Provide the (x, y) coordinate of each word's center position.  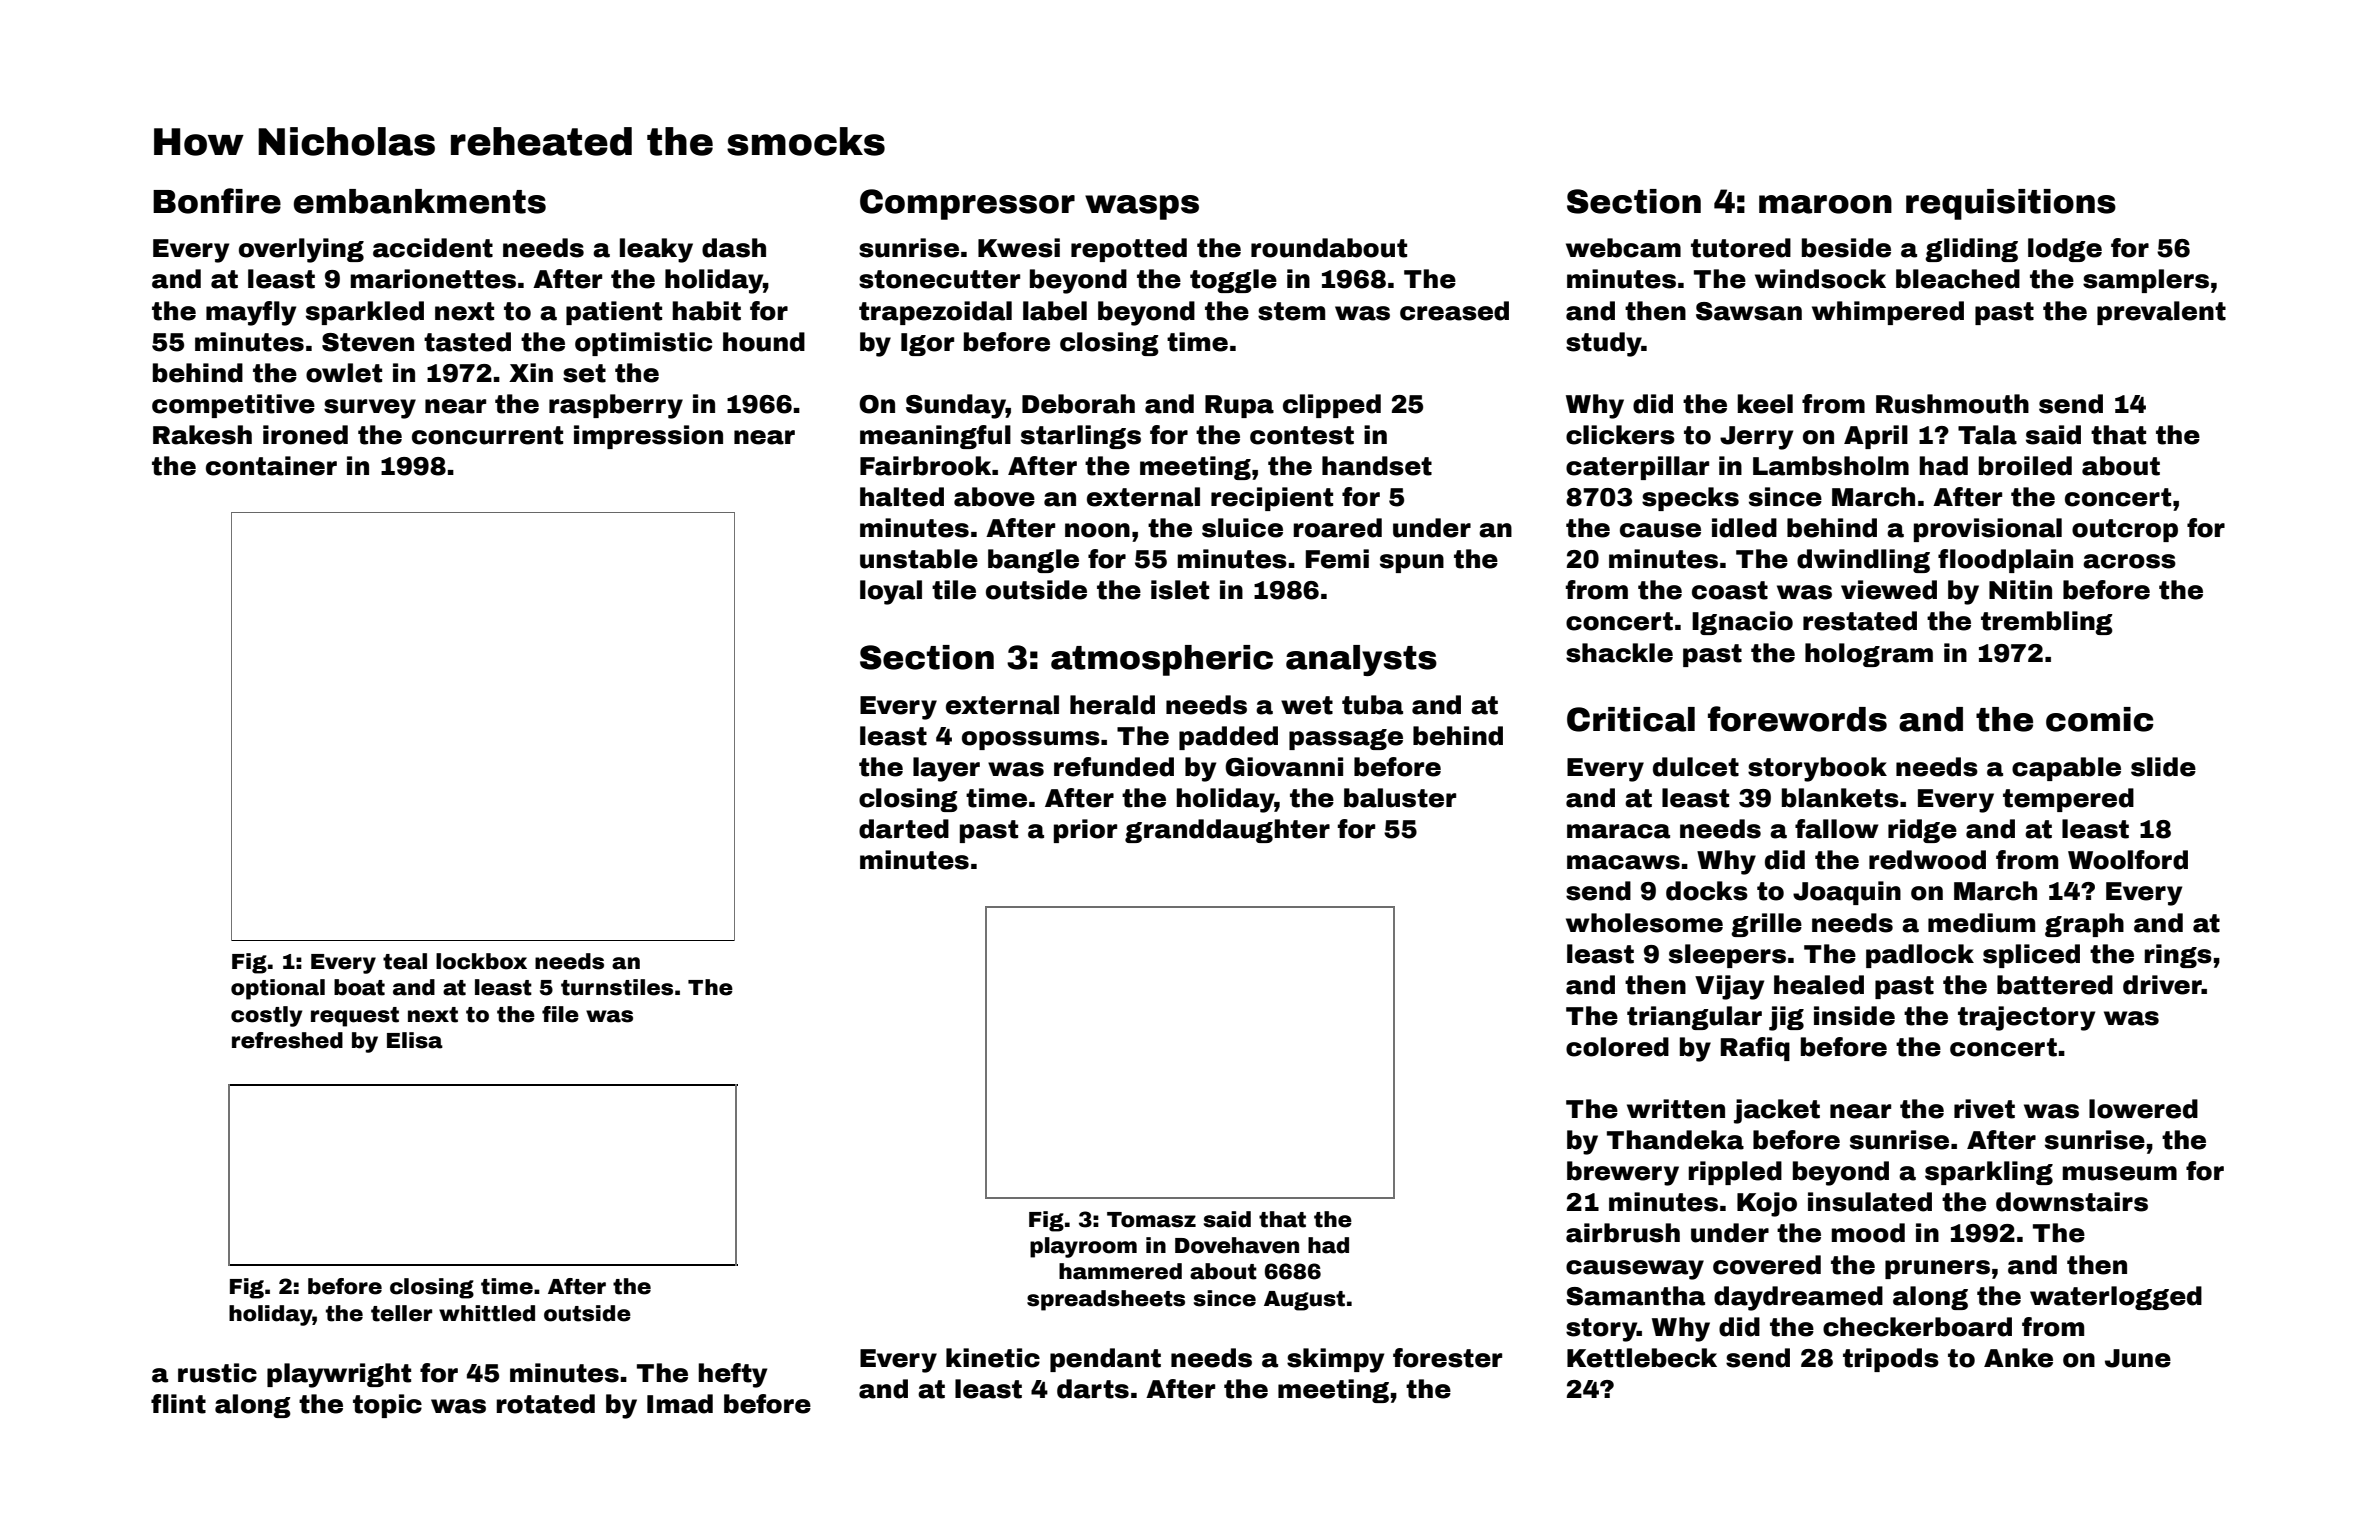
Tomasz (1151, 1220)
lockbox (481, 961)
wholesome (1644, 923)
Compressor (967, 204)
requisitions (2011, 204)
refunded (1114, 767)
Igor (927, 344)
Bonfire (217, 201)
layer (946, 769)
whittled (487, 1313)
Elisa (415, 1040)
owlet (344, 373)
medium (1981, 923)
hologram (1869, 655)
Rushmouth (1952, 404)
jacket (1777, 1111)
